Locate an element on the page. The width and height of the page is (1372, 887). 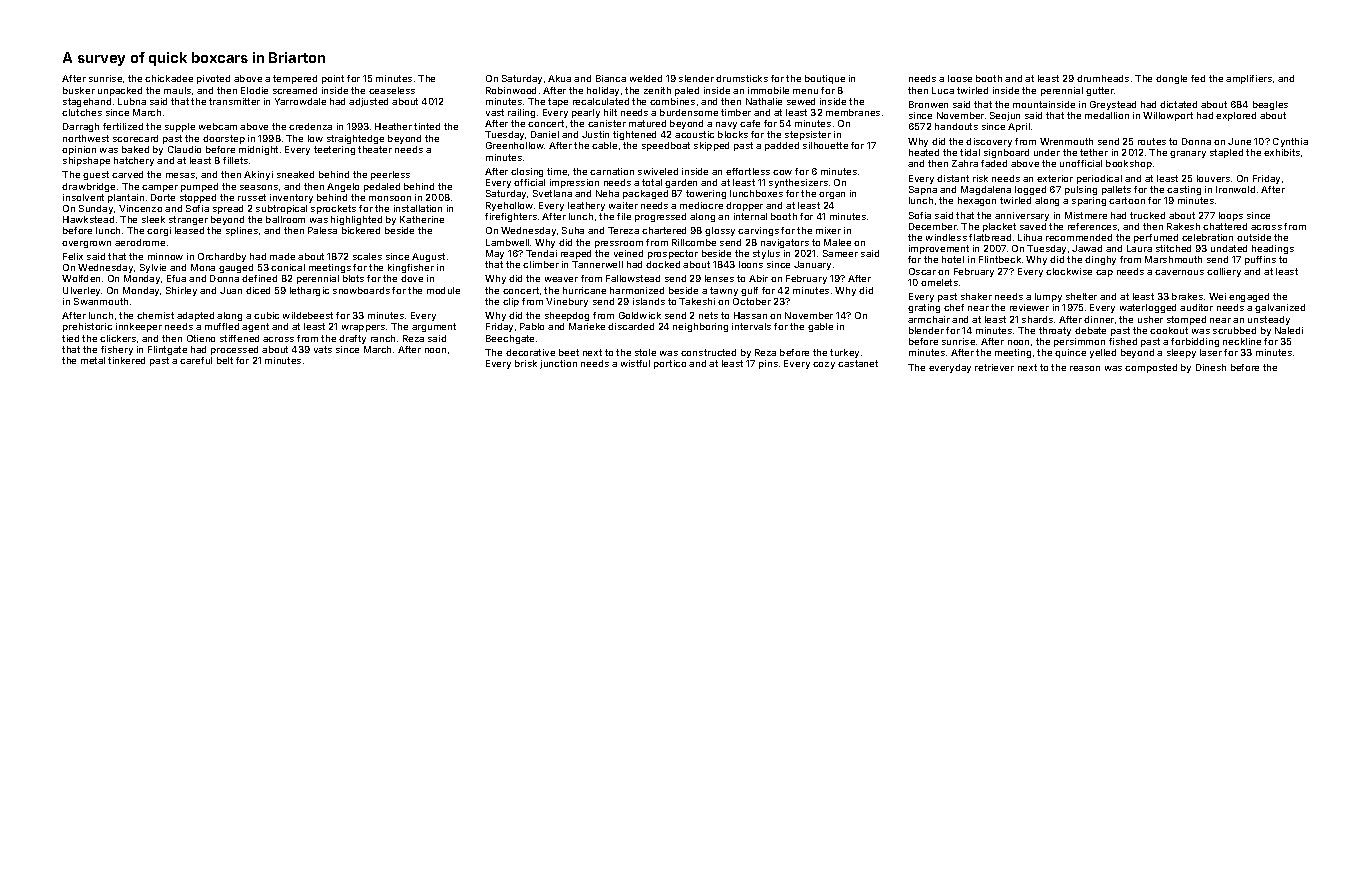
drumsticks is located at coordinates (742, 78).
